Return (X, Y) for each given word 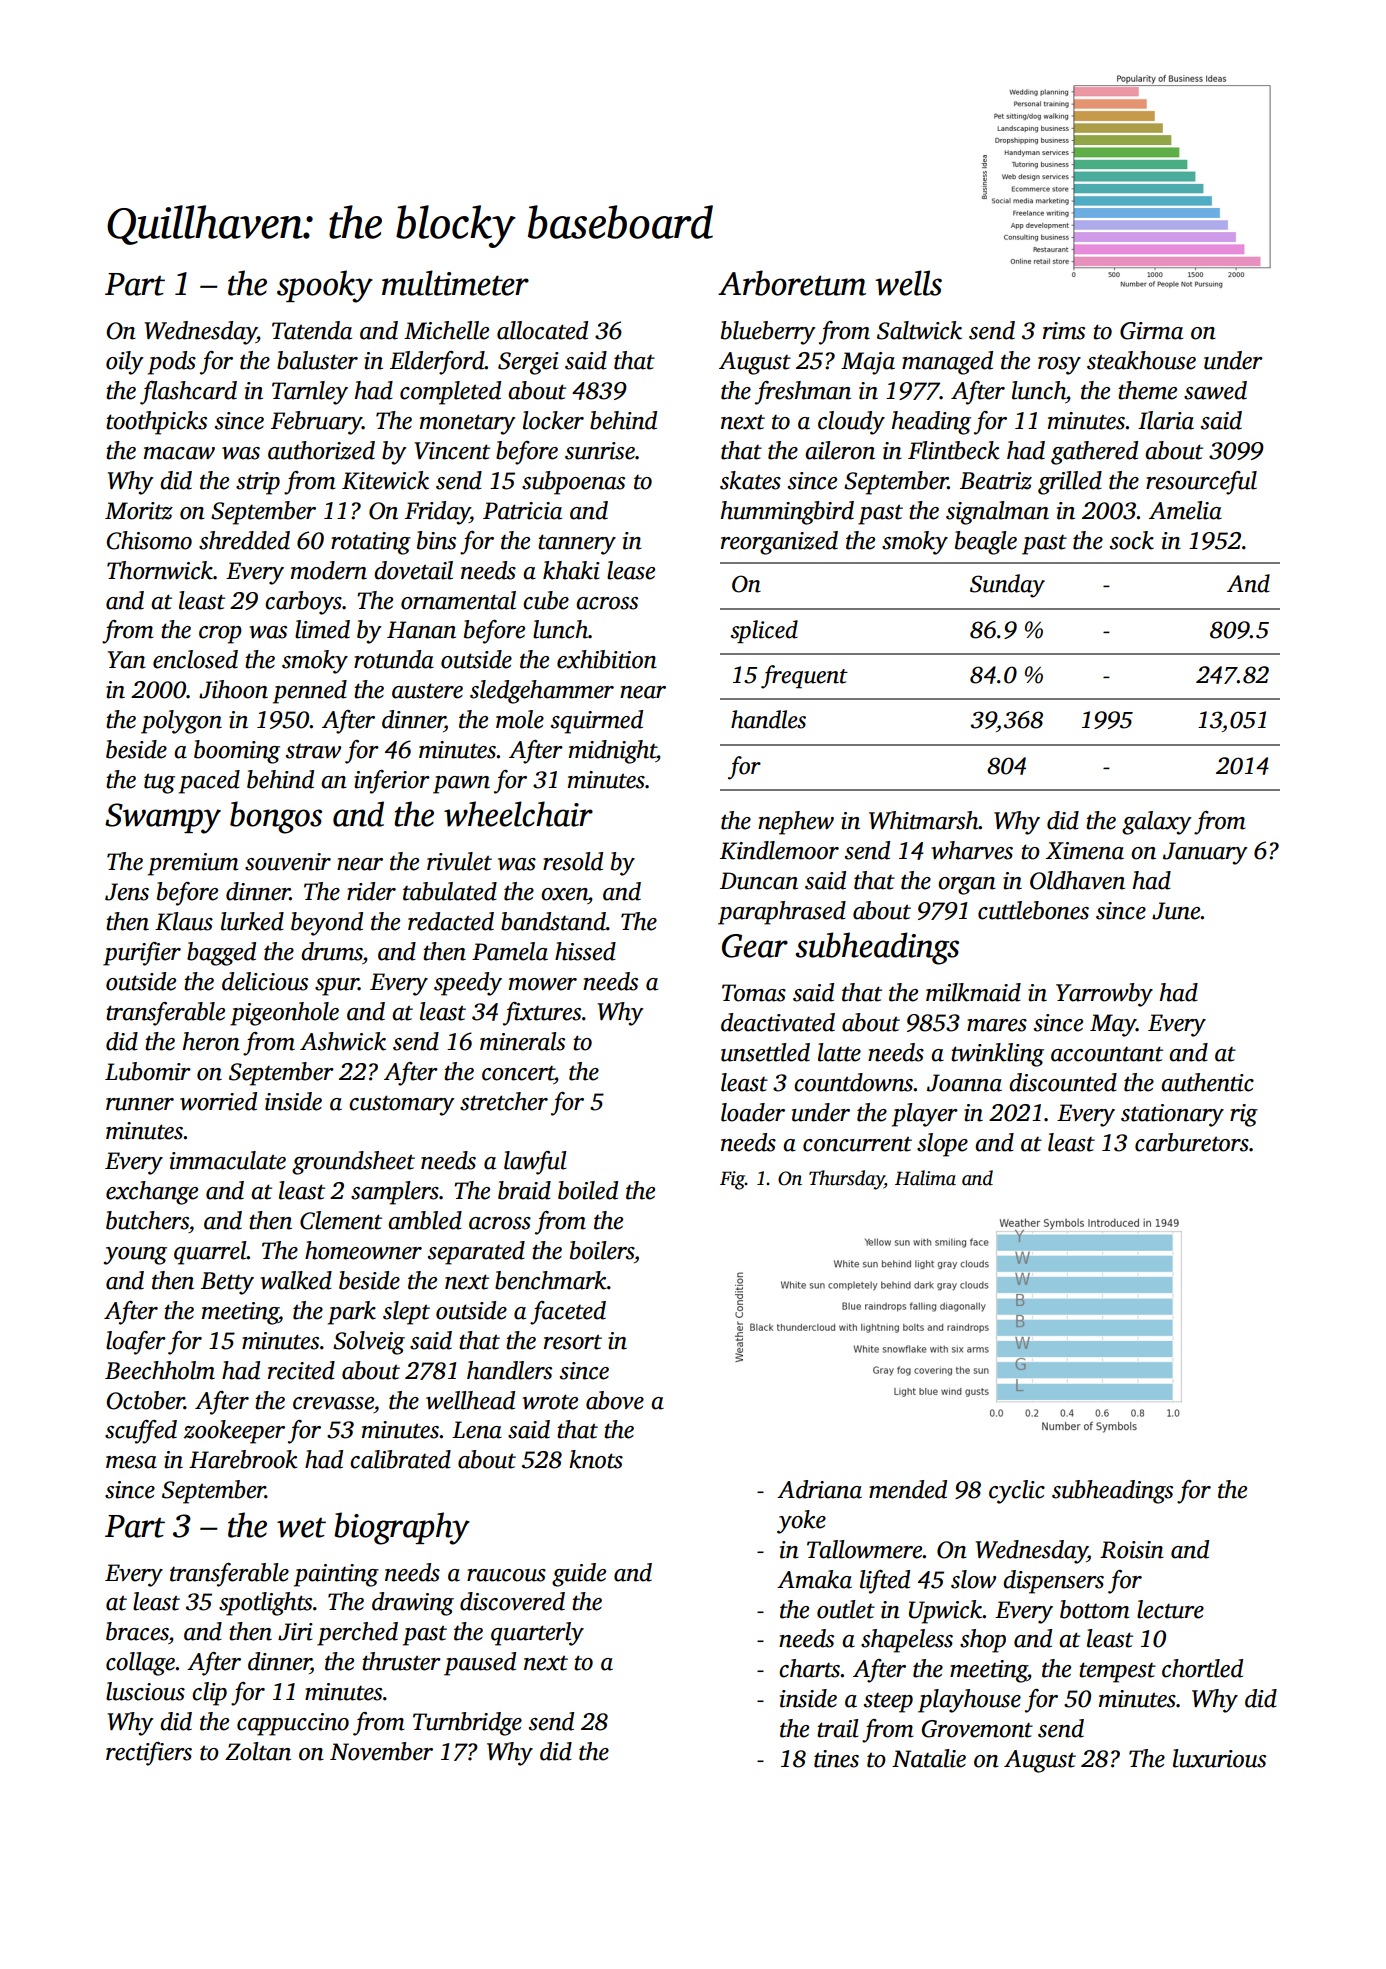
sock (1132, 540)
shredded (244, 540)
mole (520, 719)
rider (371, 891)
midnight (613, 752)
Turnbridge (467, 1724)
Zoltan (258, 1751)
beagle (986, 543)
